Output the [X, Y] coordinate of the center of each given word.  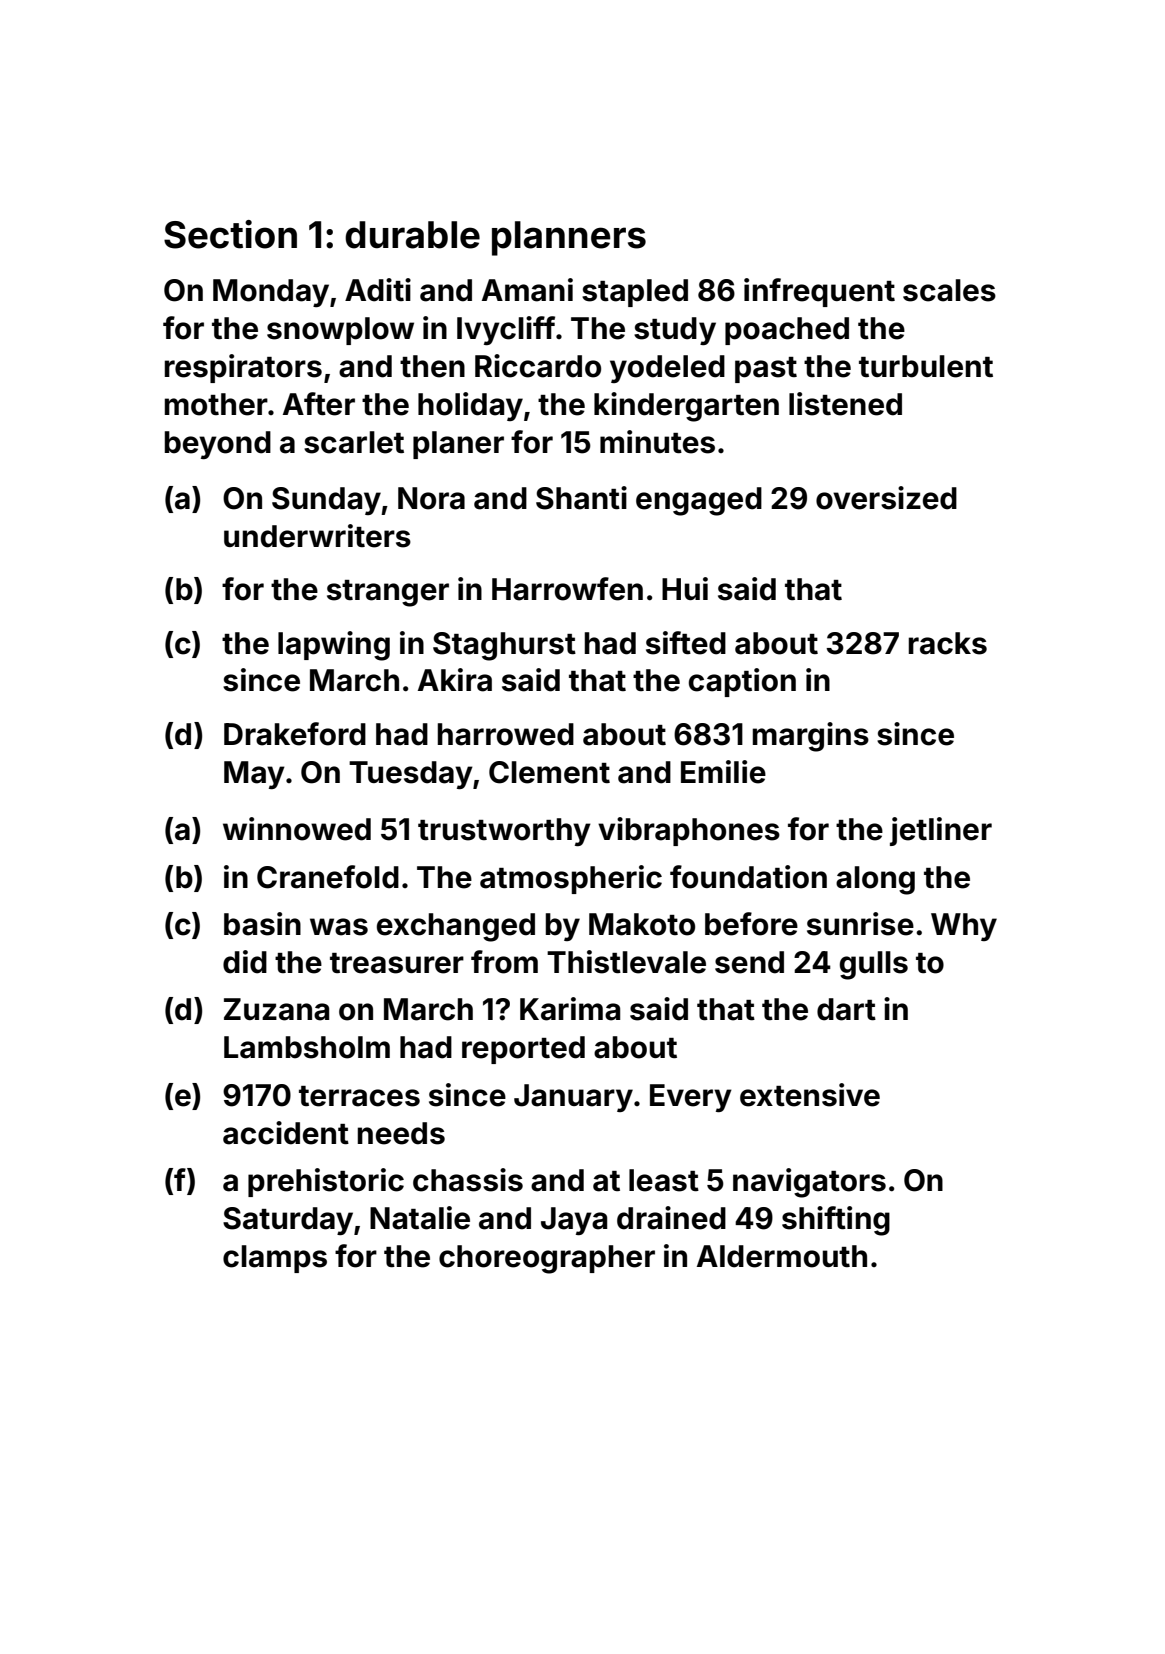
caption [742, 682]
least [664, 1180]
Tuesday [411, 775]
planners [569, 238]
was [339, 927]
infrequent [819, 292]
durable [412, 235]
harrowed [506, 734]
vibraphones [689, 831]
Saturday [288, 1221]
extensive [810, 1095]
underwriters [317, 536]
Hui [685, 588]
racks [948, 643]
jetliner [941, 831]
